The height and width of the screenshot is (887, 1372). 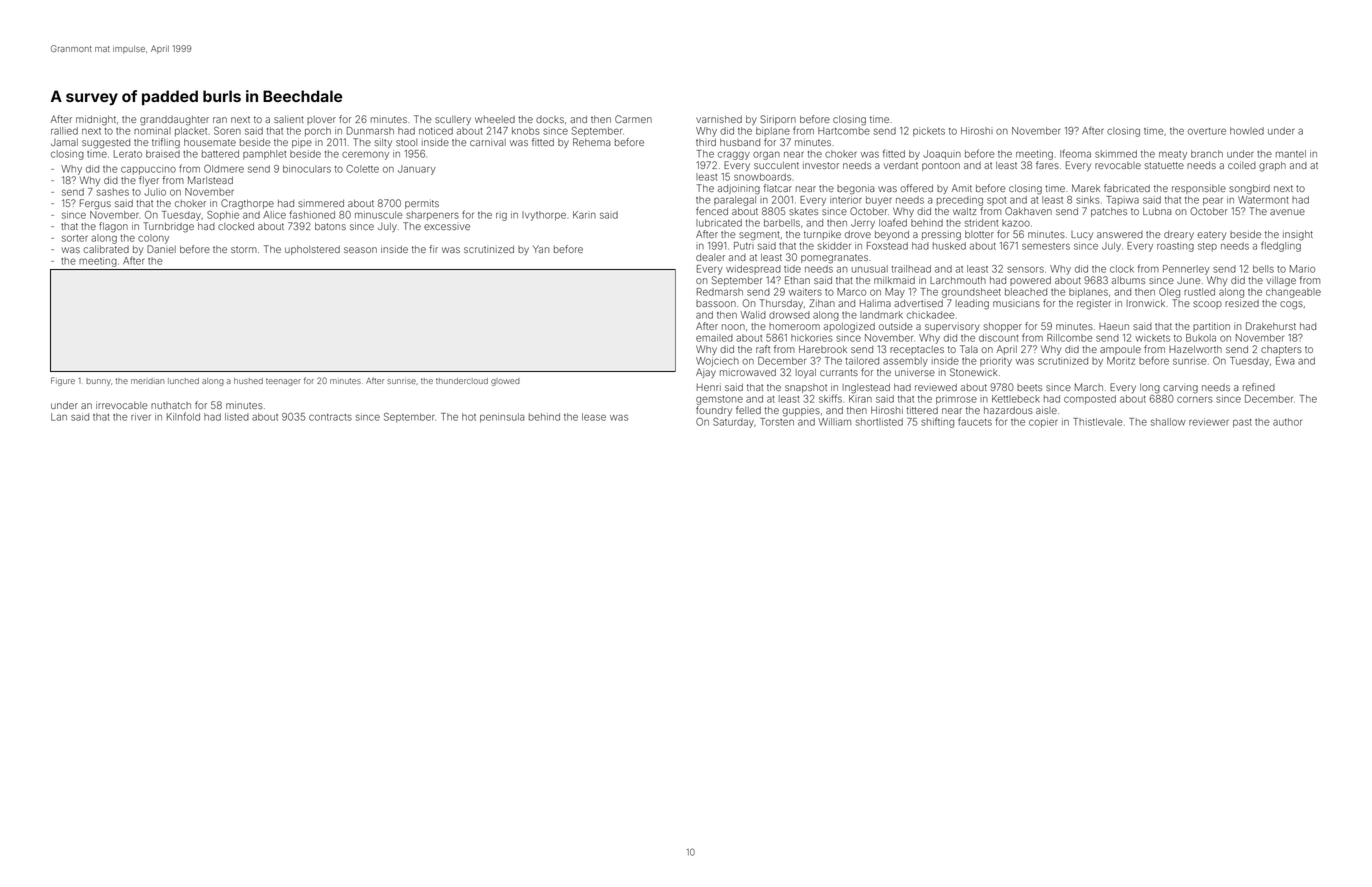 I want to click on sensors, so click(x=1025, y=269).
